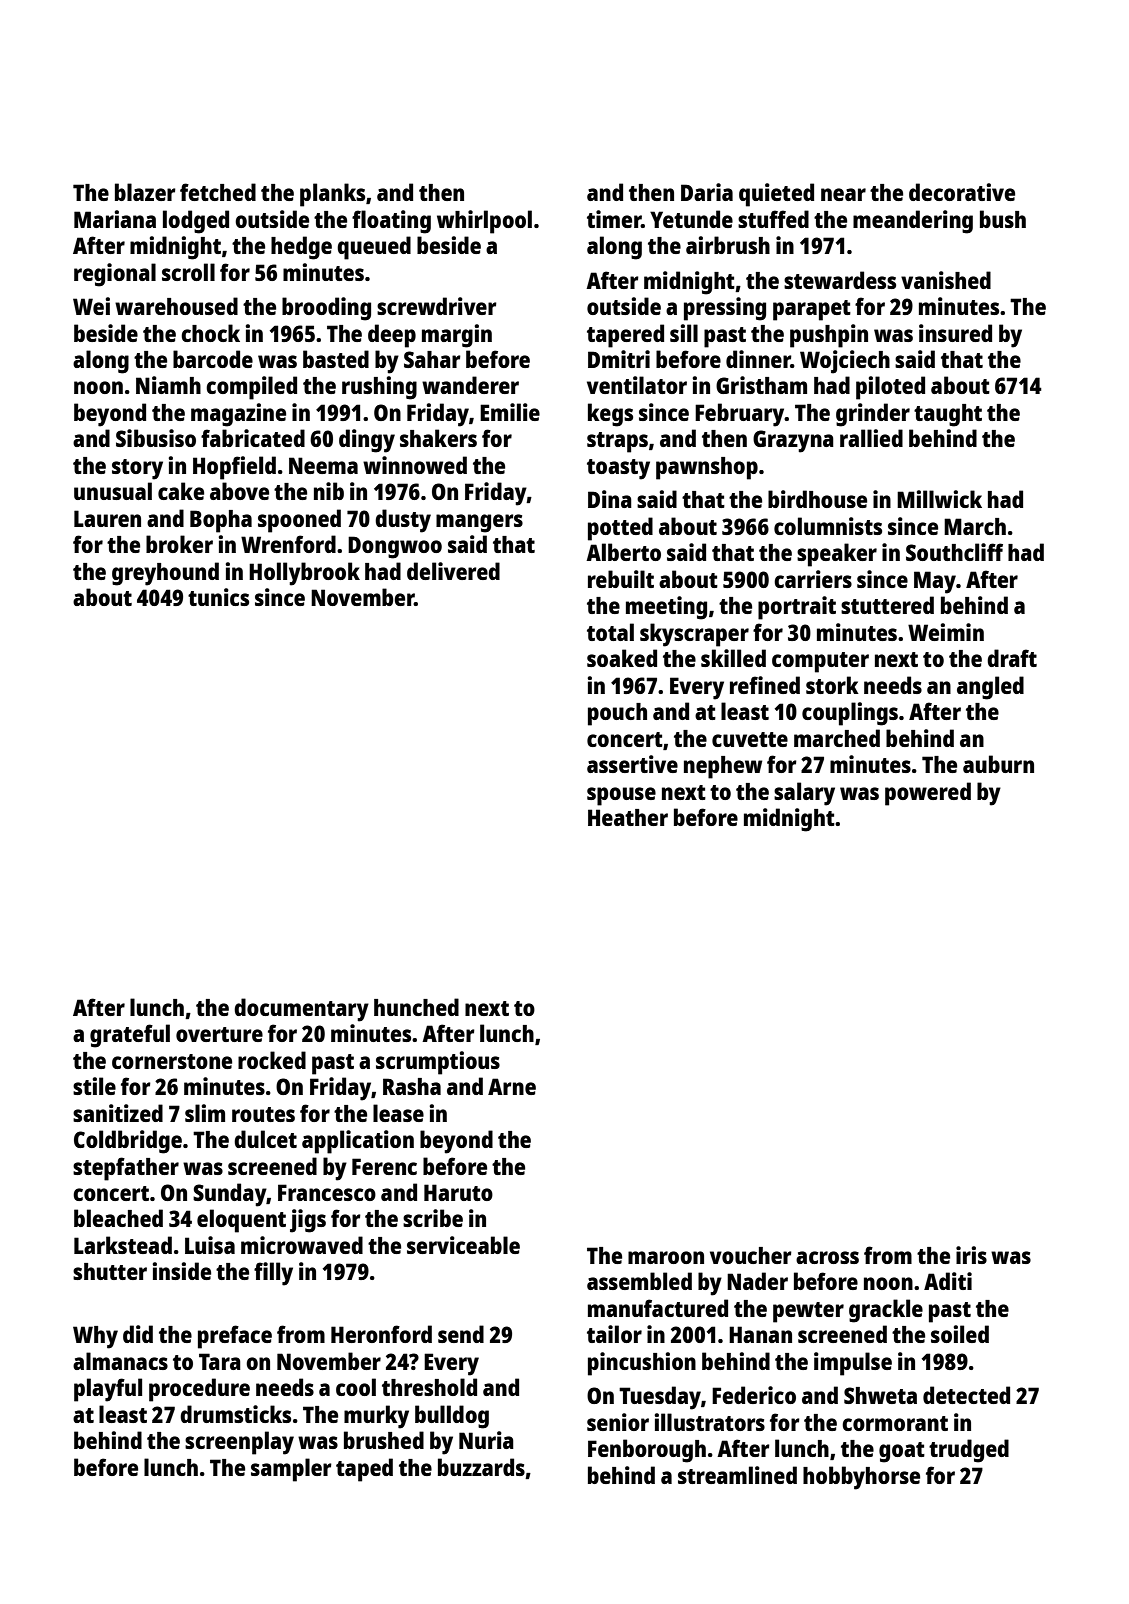  Describe the element at coordinates (481, 1467) in the page. I see `buzzards` at that location.
